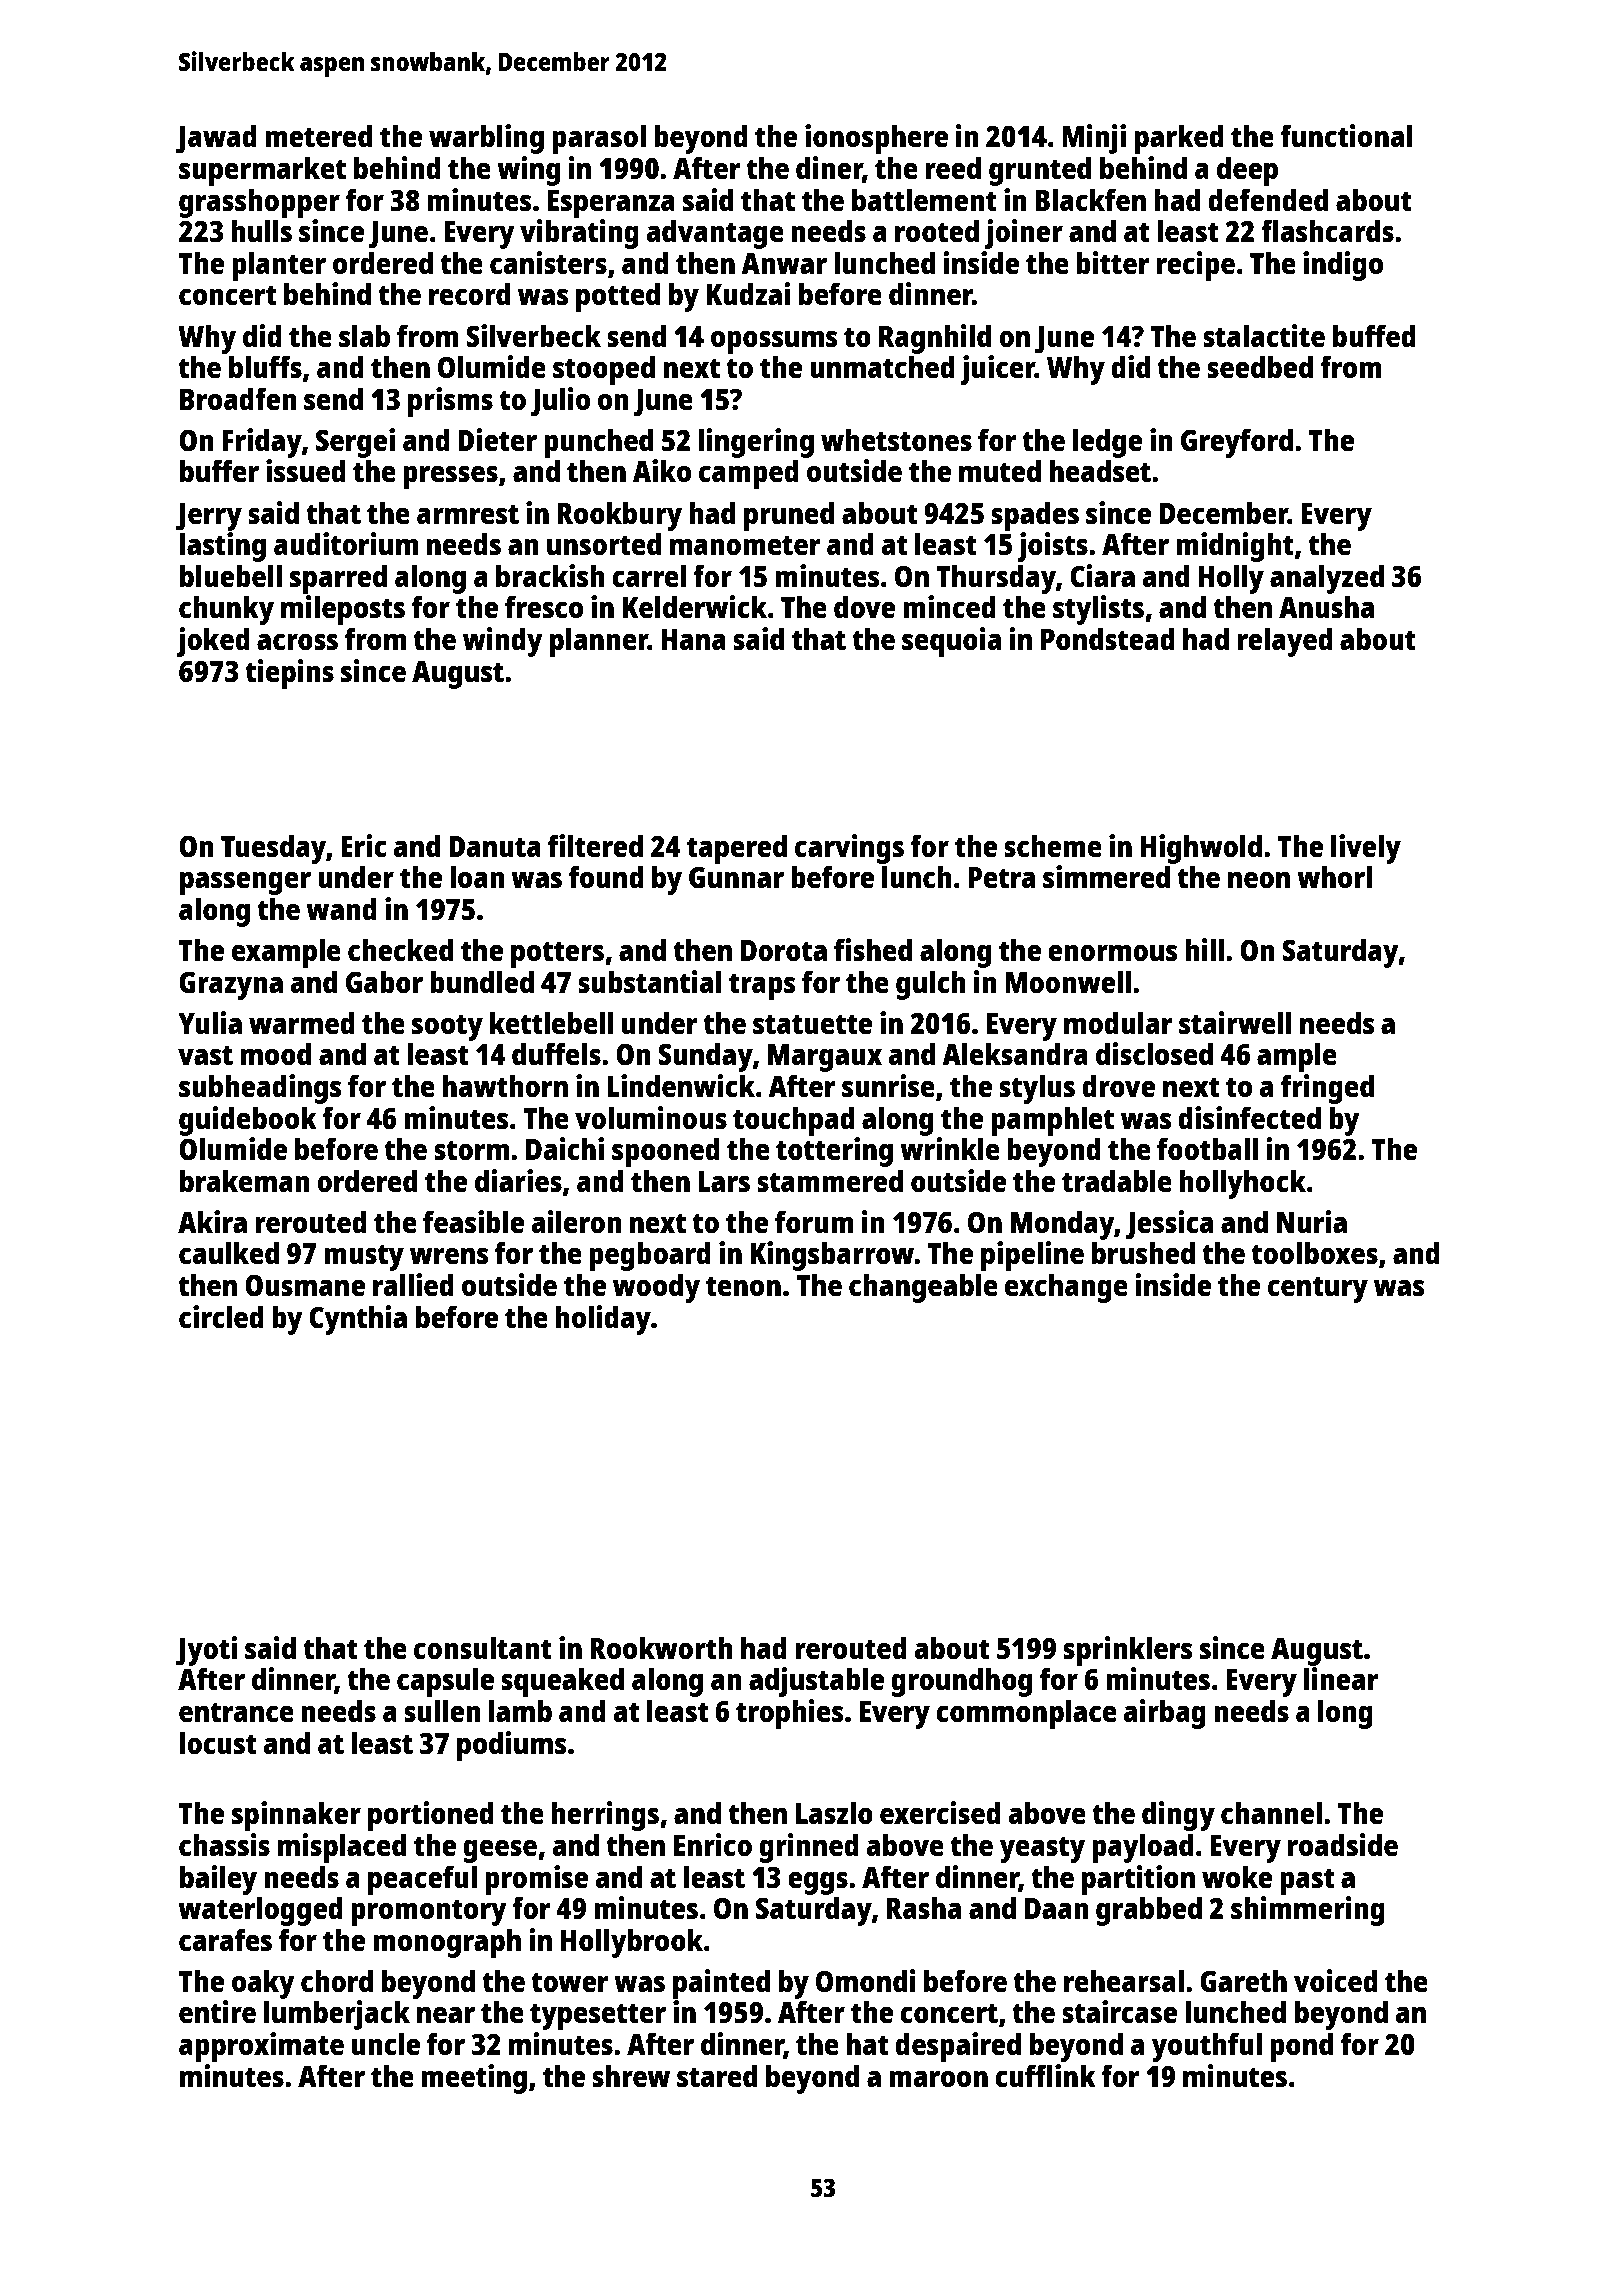 The image size is (1620, 2292). What do you see at coordinates (447, 1027) in the screenshot?
I see `sooty` at bounding box center [447, 1027].
